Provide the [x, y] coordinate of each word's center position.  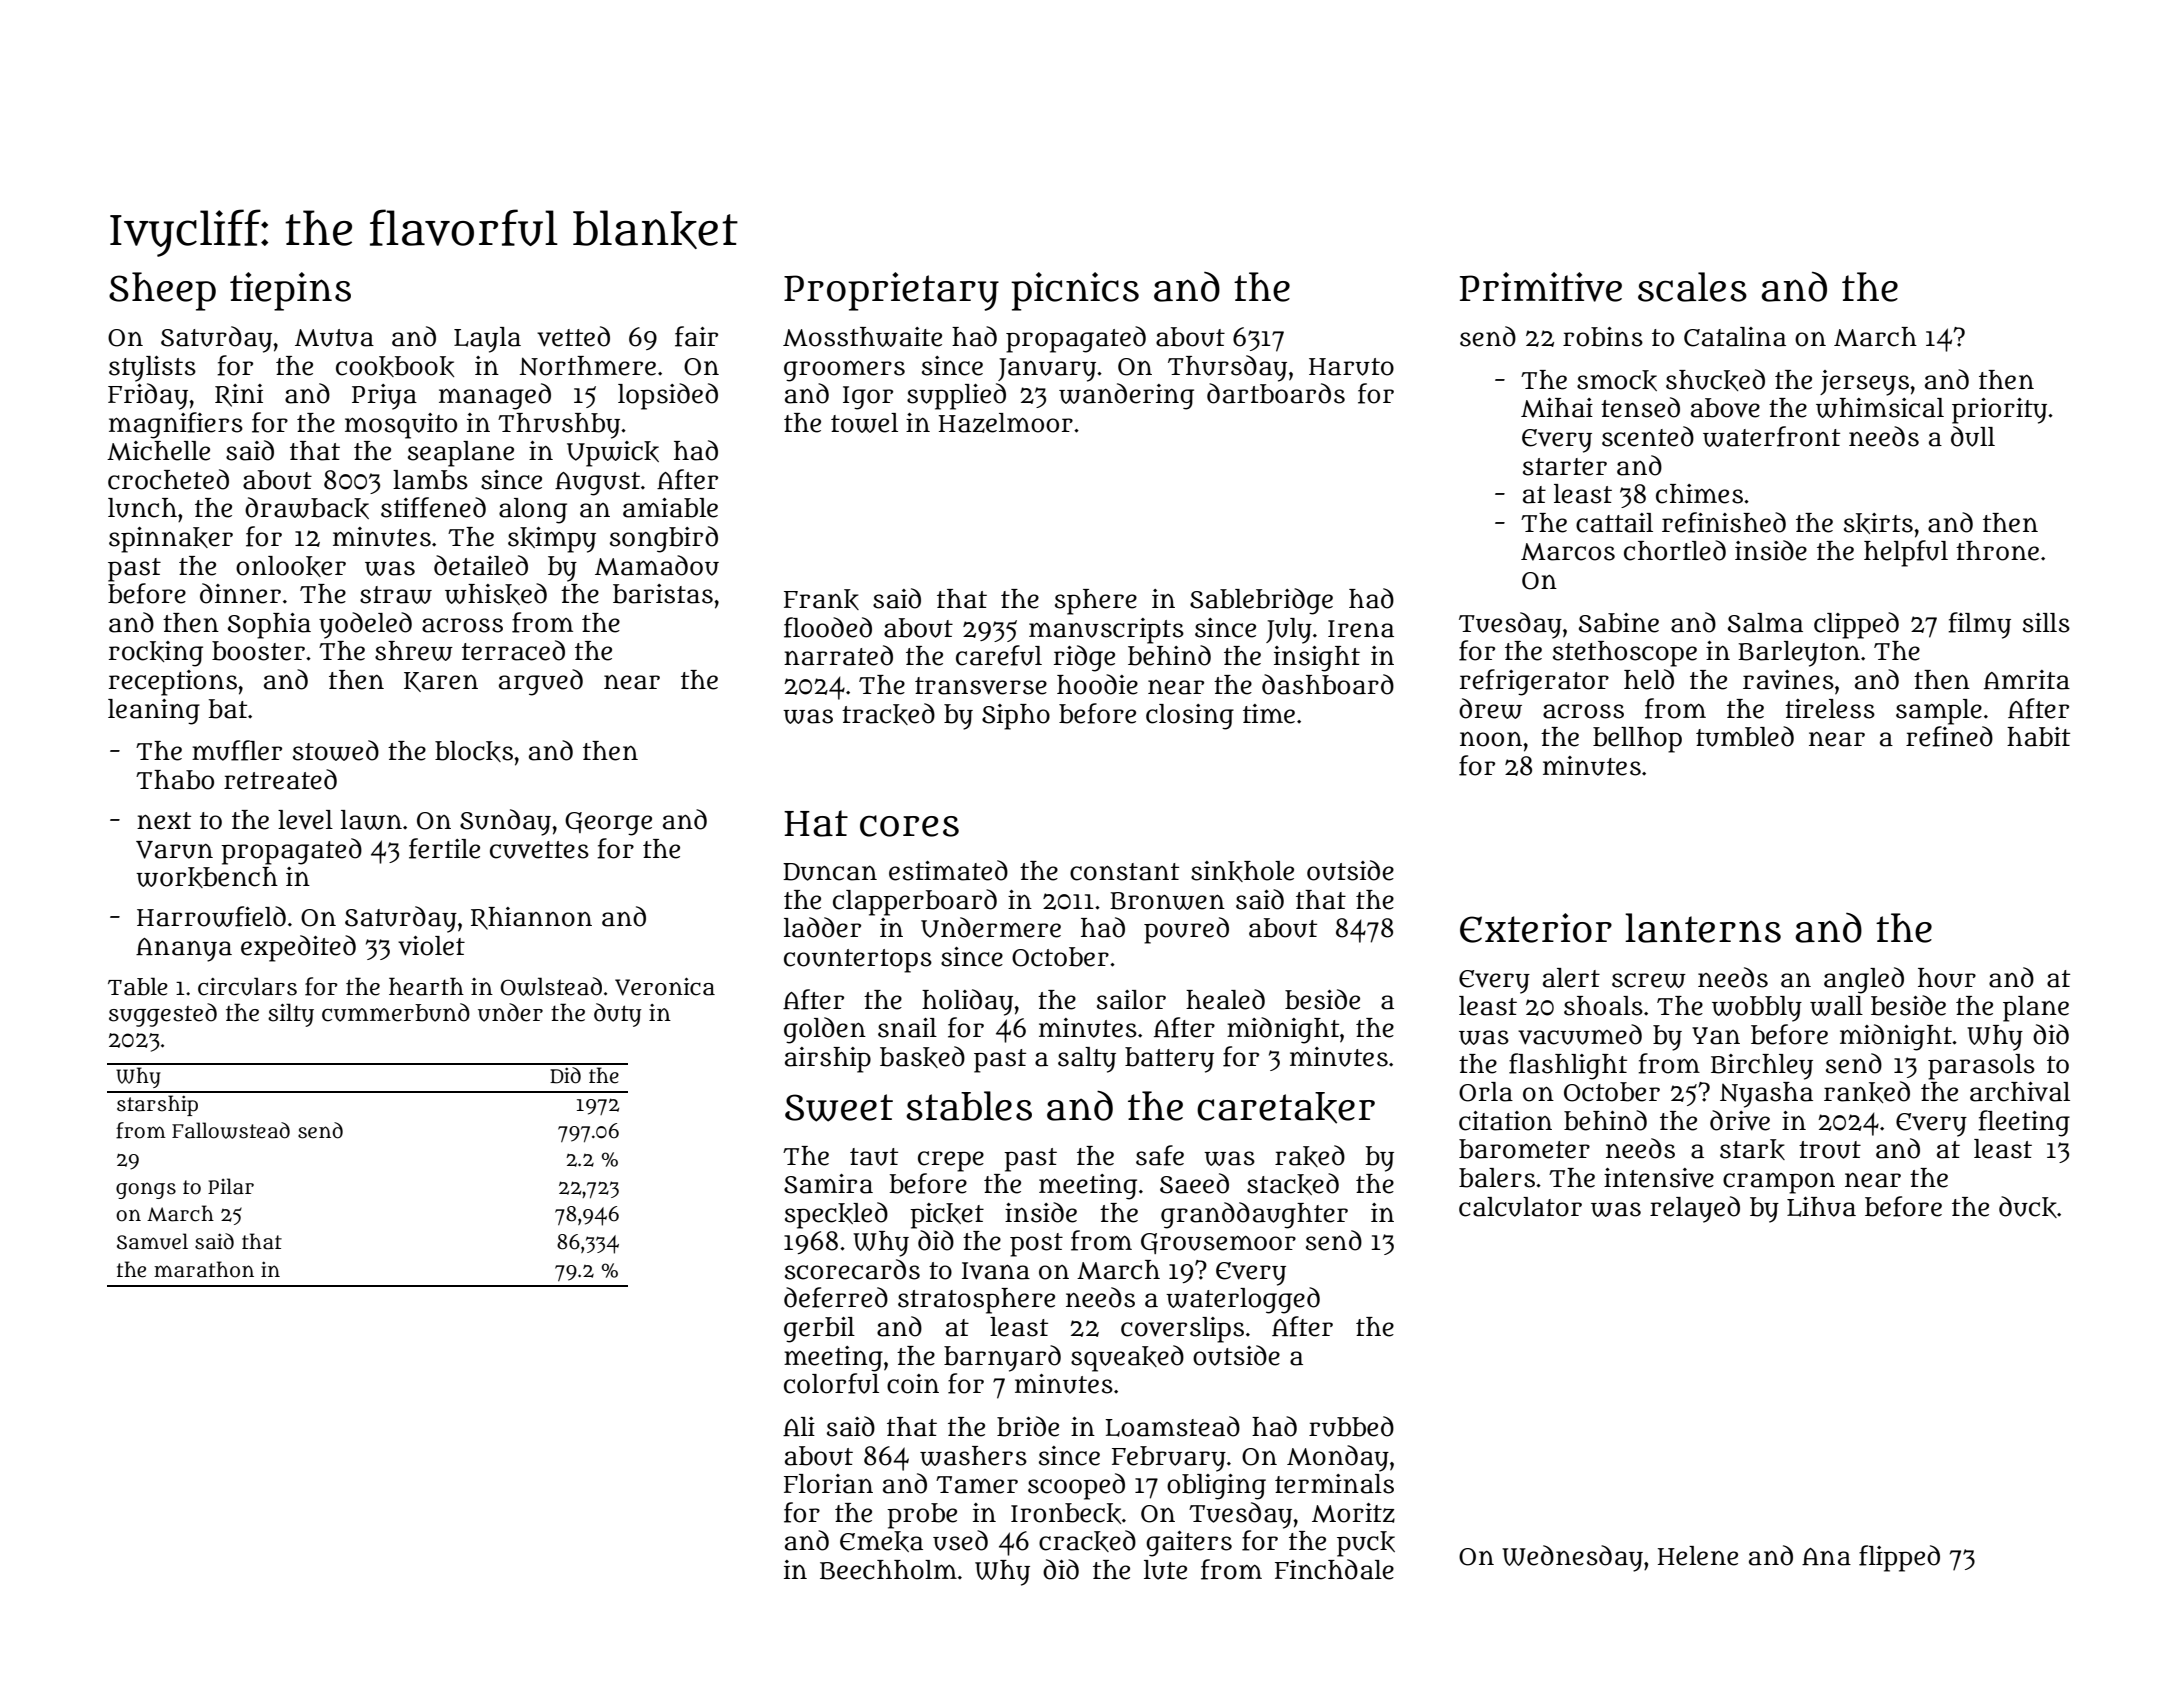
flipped [1899, 1558]
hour [1947, 978]
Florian [828, 1484]
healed [1225, 999]
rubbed [1351, 1426]
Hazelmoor [1006, 423]
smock [1617, 380]
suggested [163, 1015]
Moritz [1353, 1513]
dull [1973, 436]
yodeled [365, 625]
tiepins [290, 291]
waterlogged [1243, 1300]
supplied [956, 396]
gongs [146, 1190]
